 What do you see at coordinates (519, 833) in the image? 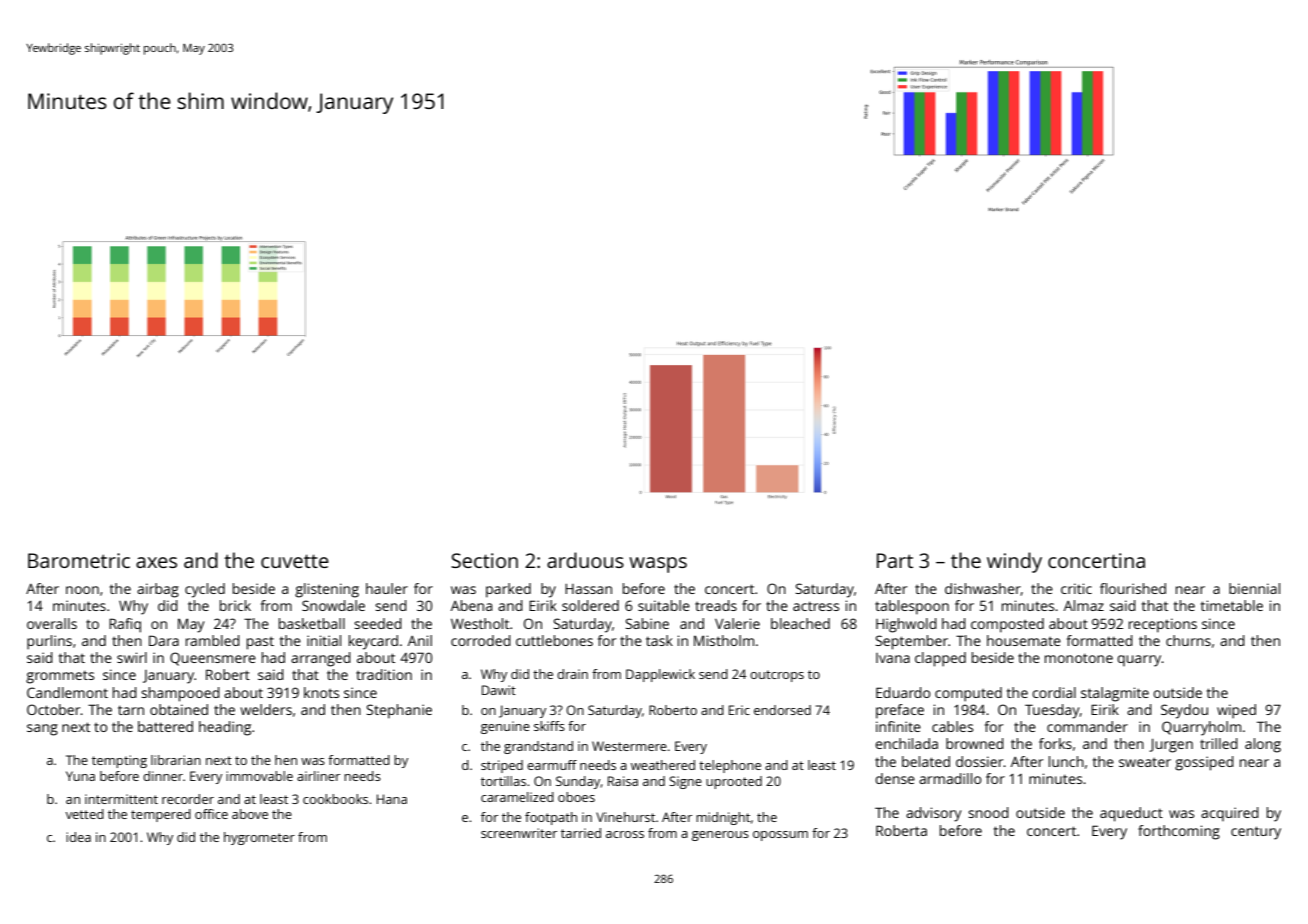
I see `screenwriter` at bounding box center [519, 833].
